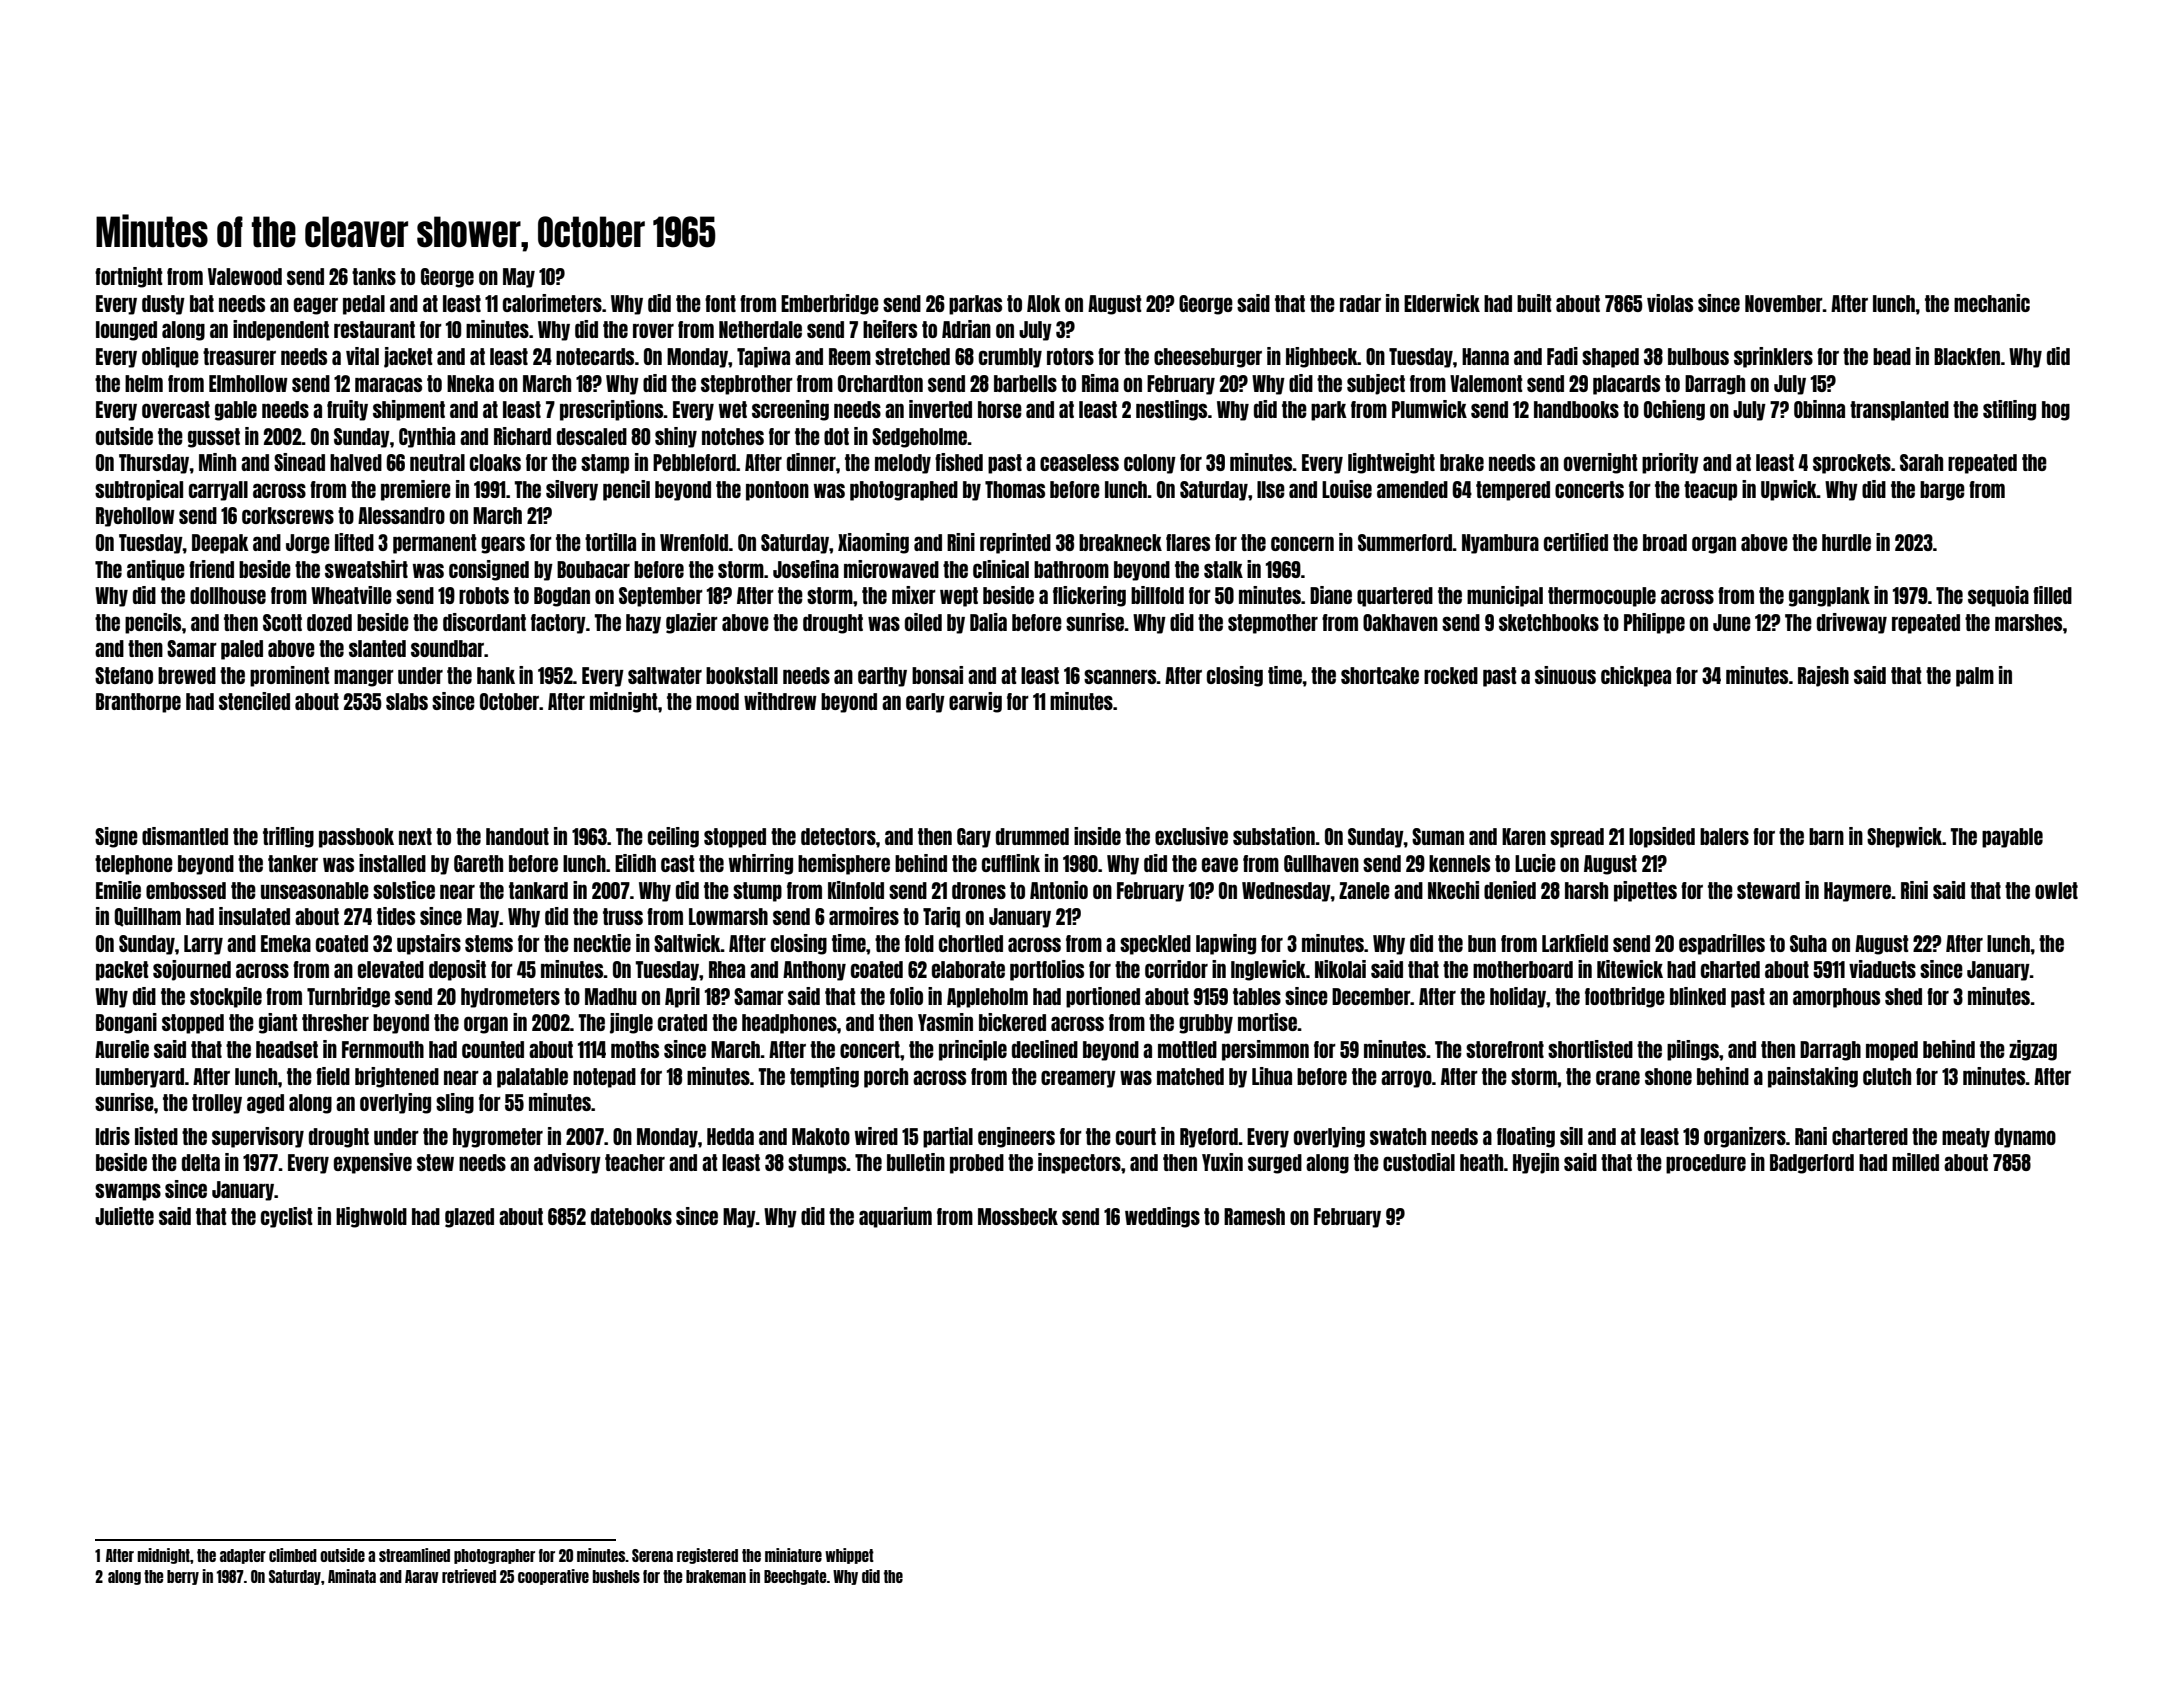  I want to click on elaborate, so click(968, 969).
